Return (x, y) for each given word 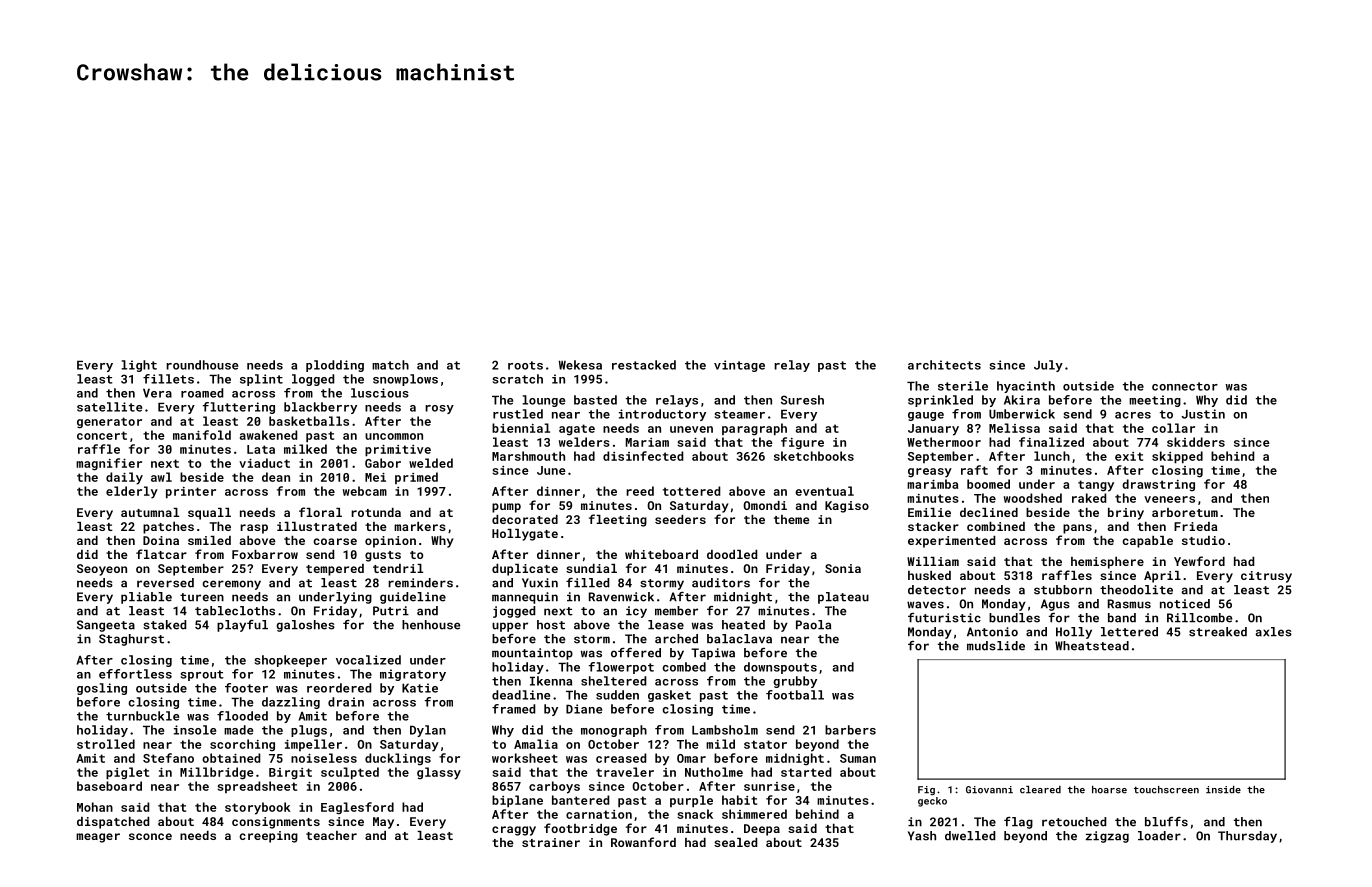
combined (996, 526)
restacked (644, 365)
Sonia (843, 568)
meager (98, 838)
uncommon (394, 436)
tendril (398, 568)
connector (1185, 386)
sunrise (769, 786)
